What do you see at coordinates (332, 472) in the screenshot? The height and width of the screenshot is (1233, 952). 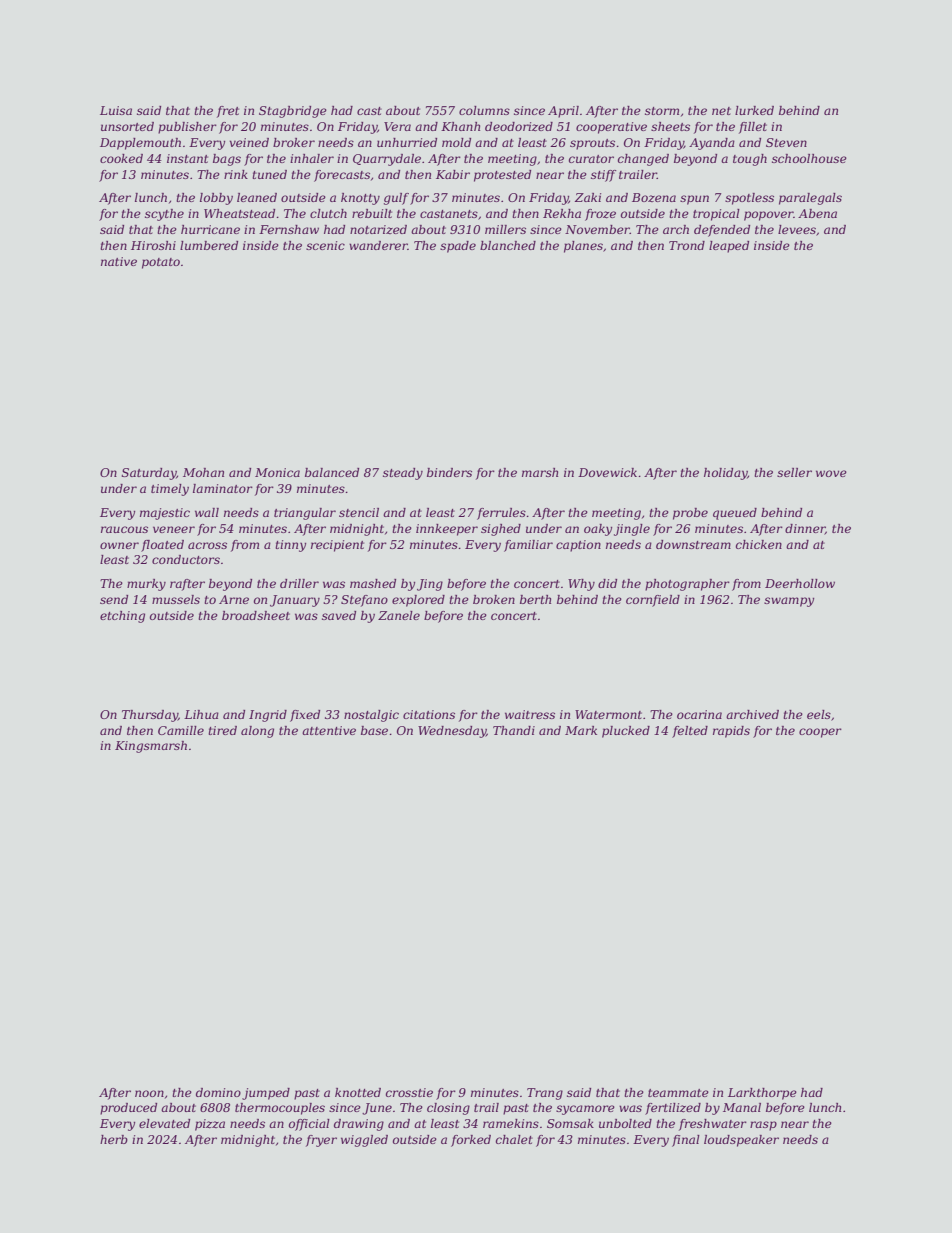 I see `balanced` at bounding box center [332, 472].
